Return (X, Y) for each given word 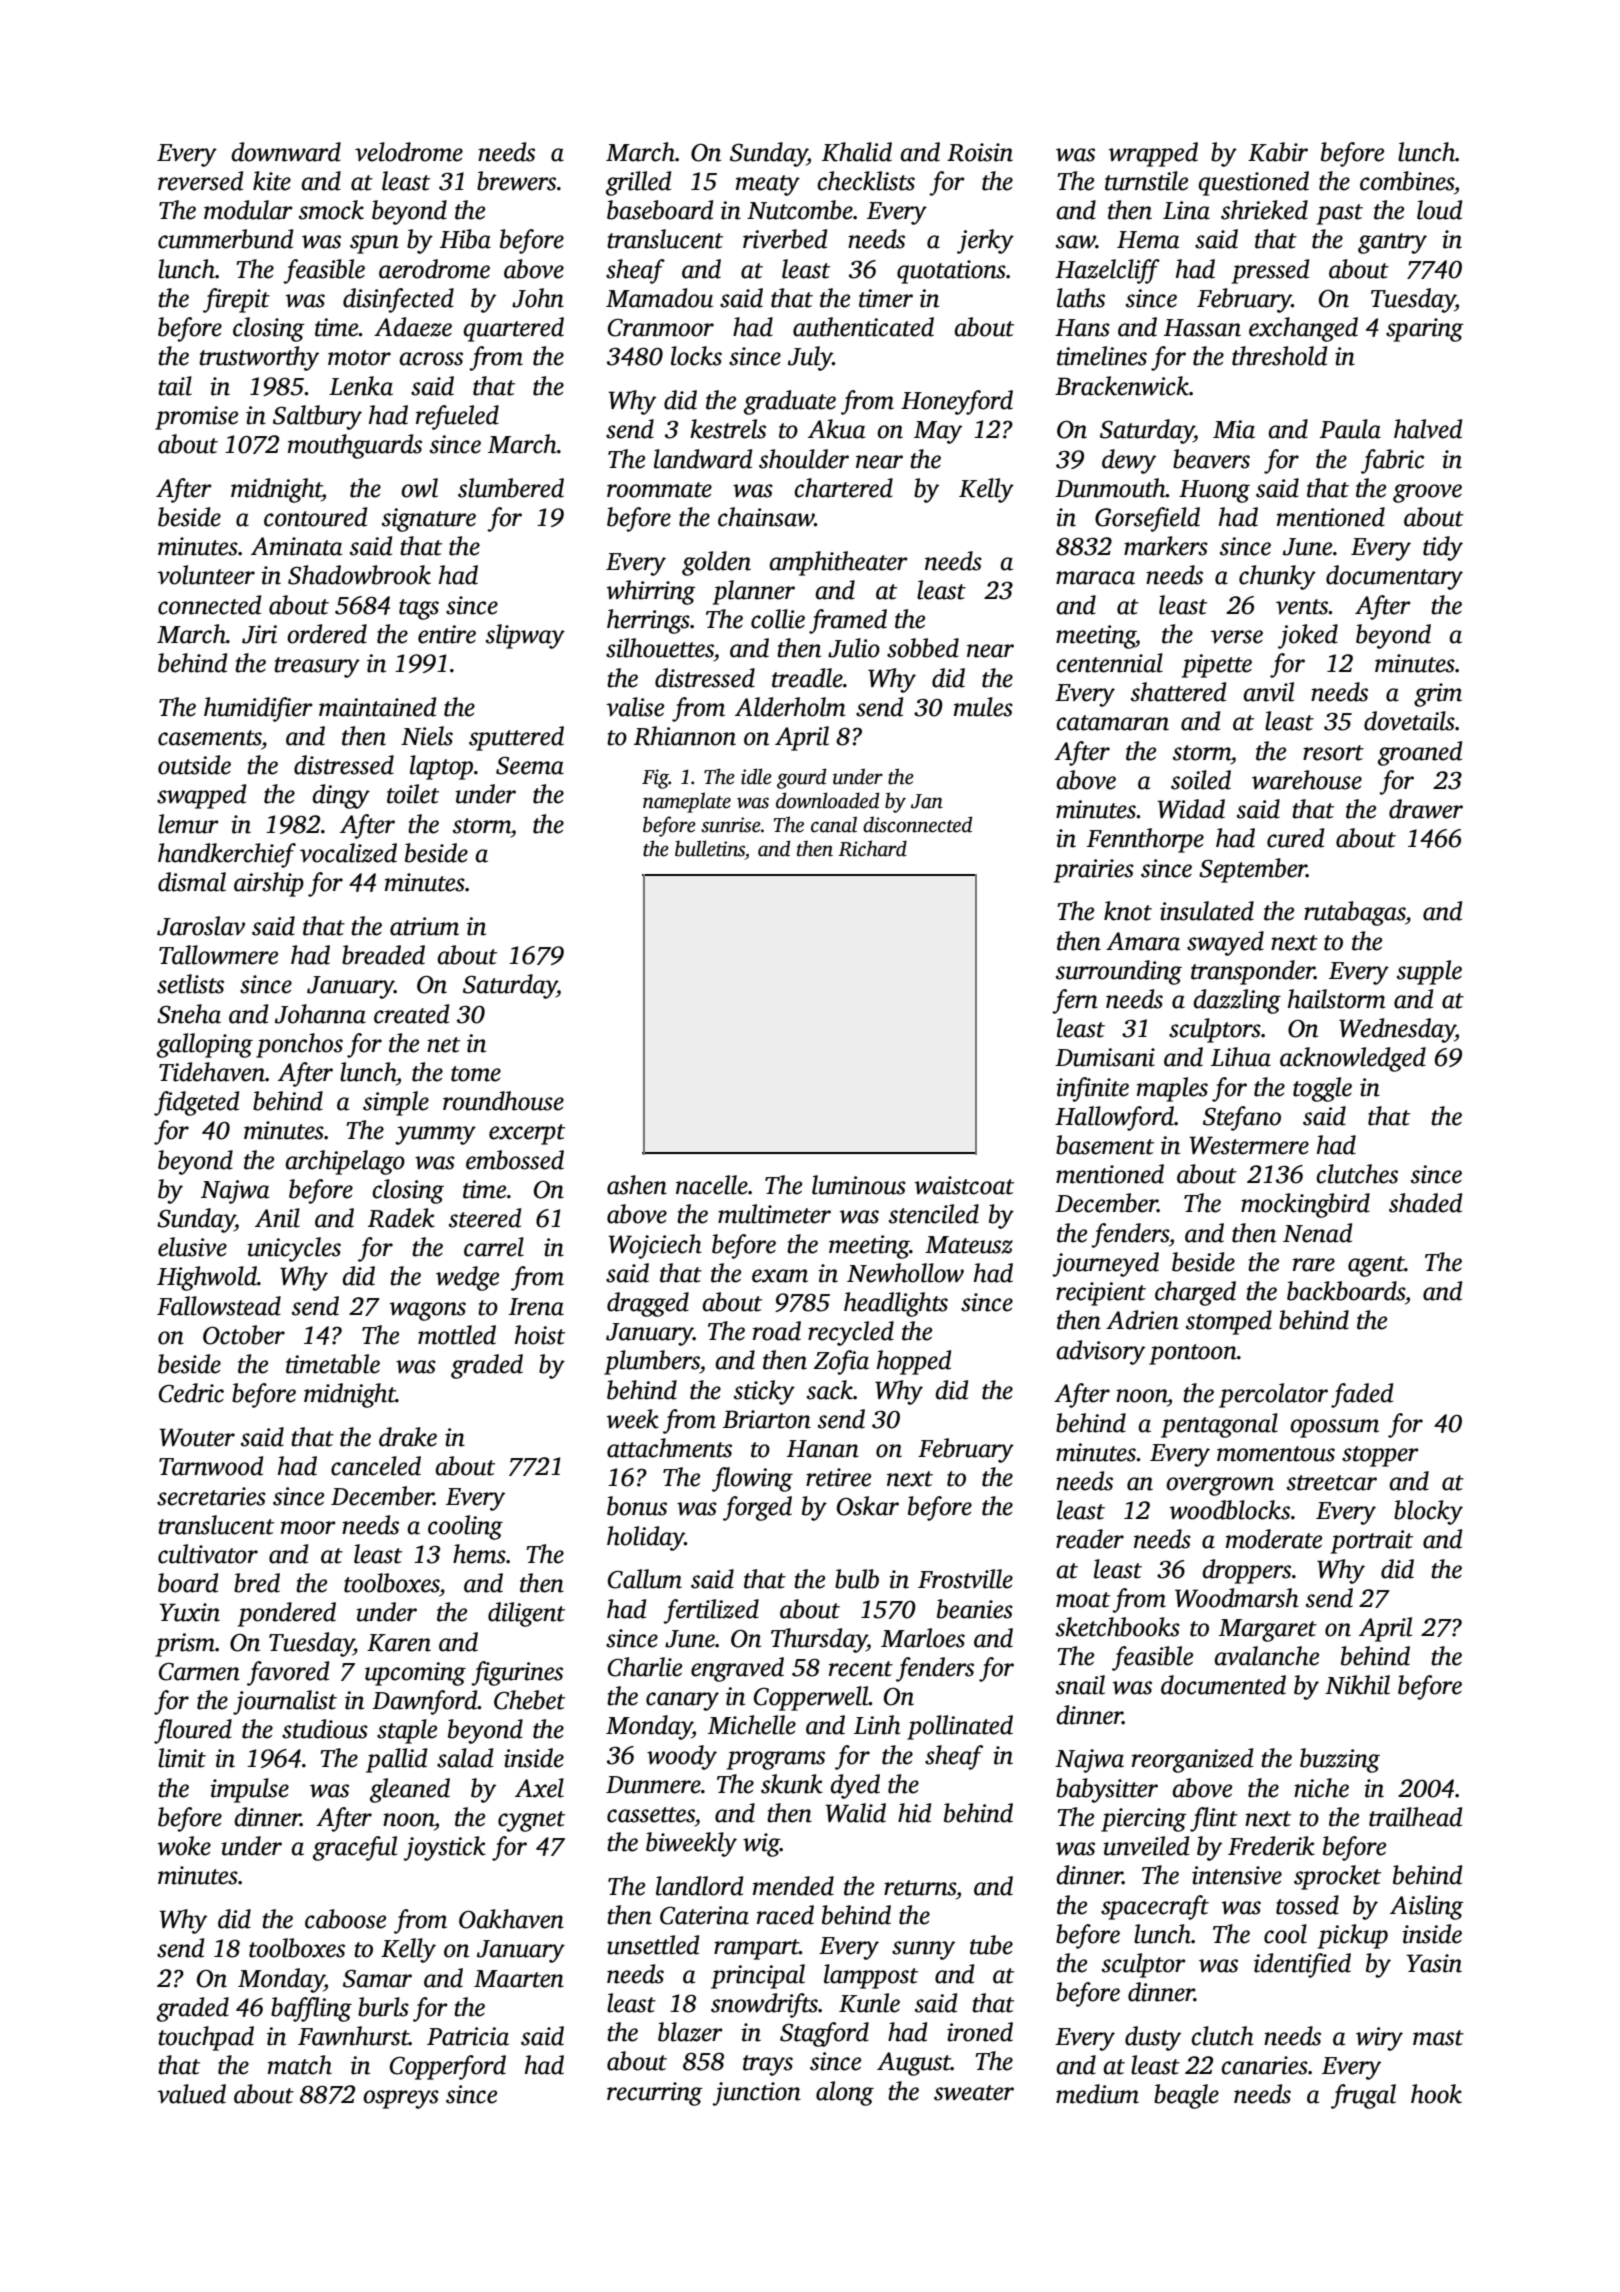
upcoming (415, 1674)
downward (286, 152)
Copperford (448, 2067)
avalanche (1266, 1656)
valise (635, 707)
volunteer (206, 575)
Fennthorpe (1145, 840)
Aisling (1427, 1907)
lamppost (871, 1976)
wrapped (1153, 154)
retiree (838, 1477)
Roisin (980, 152)
